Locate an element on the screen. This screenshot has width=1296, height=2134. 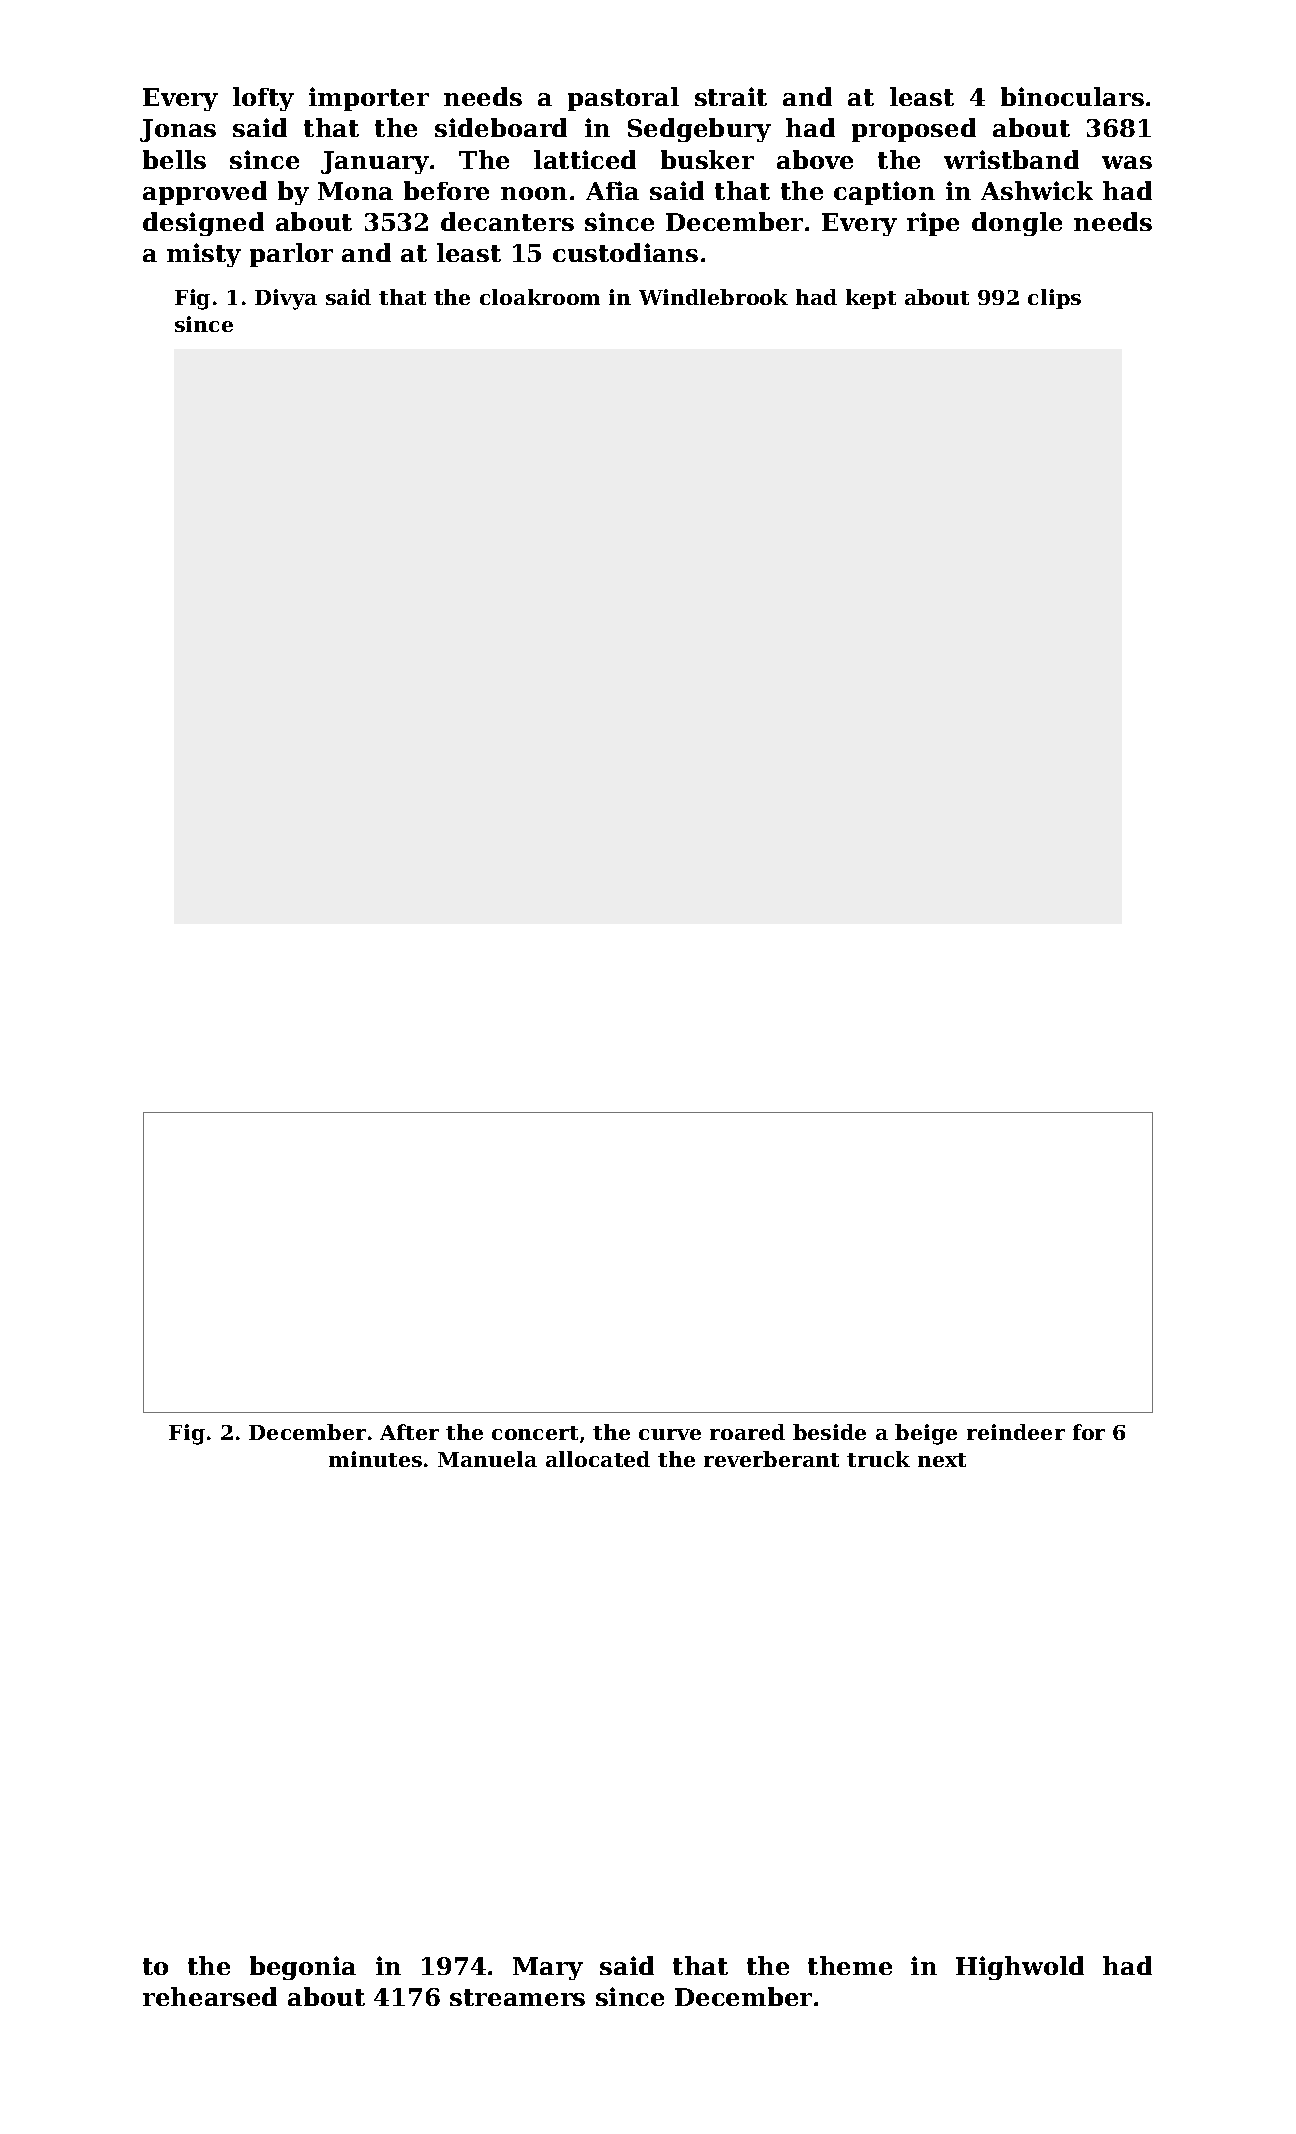
strait is located at coordinates (731, 96).
